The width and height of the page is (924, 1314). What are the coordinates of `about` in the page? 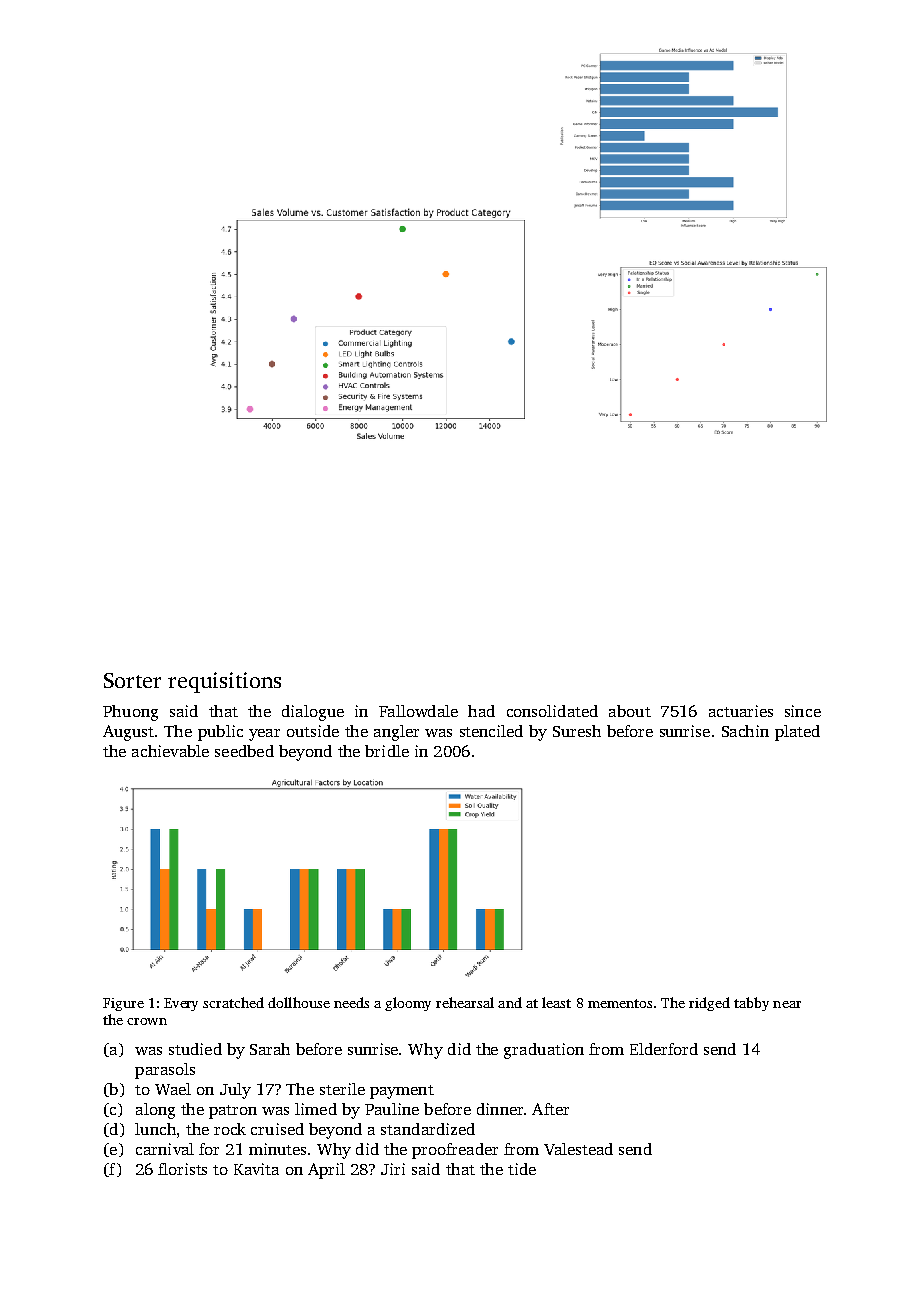 It's located at (630, 711).
